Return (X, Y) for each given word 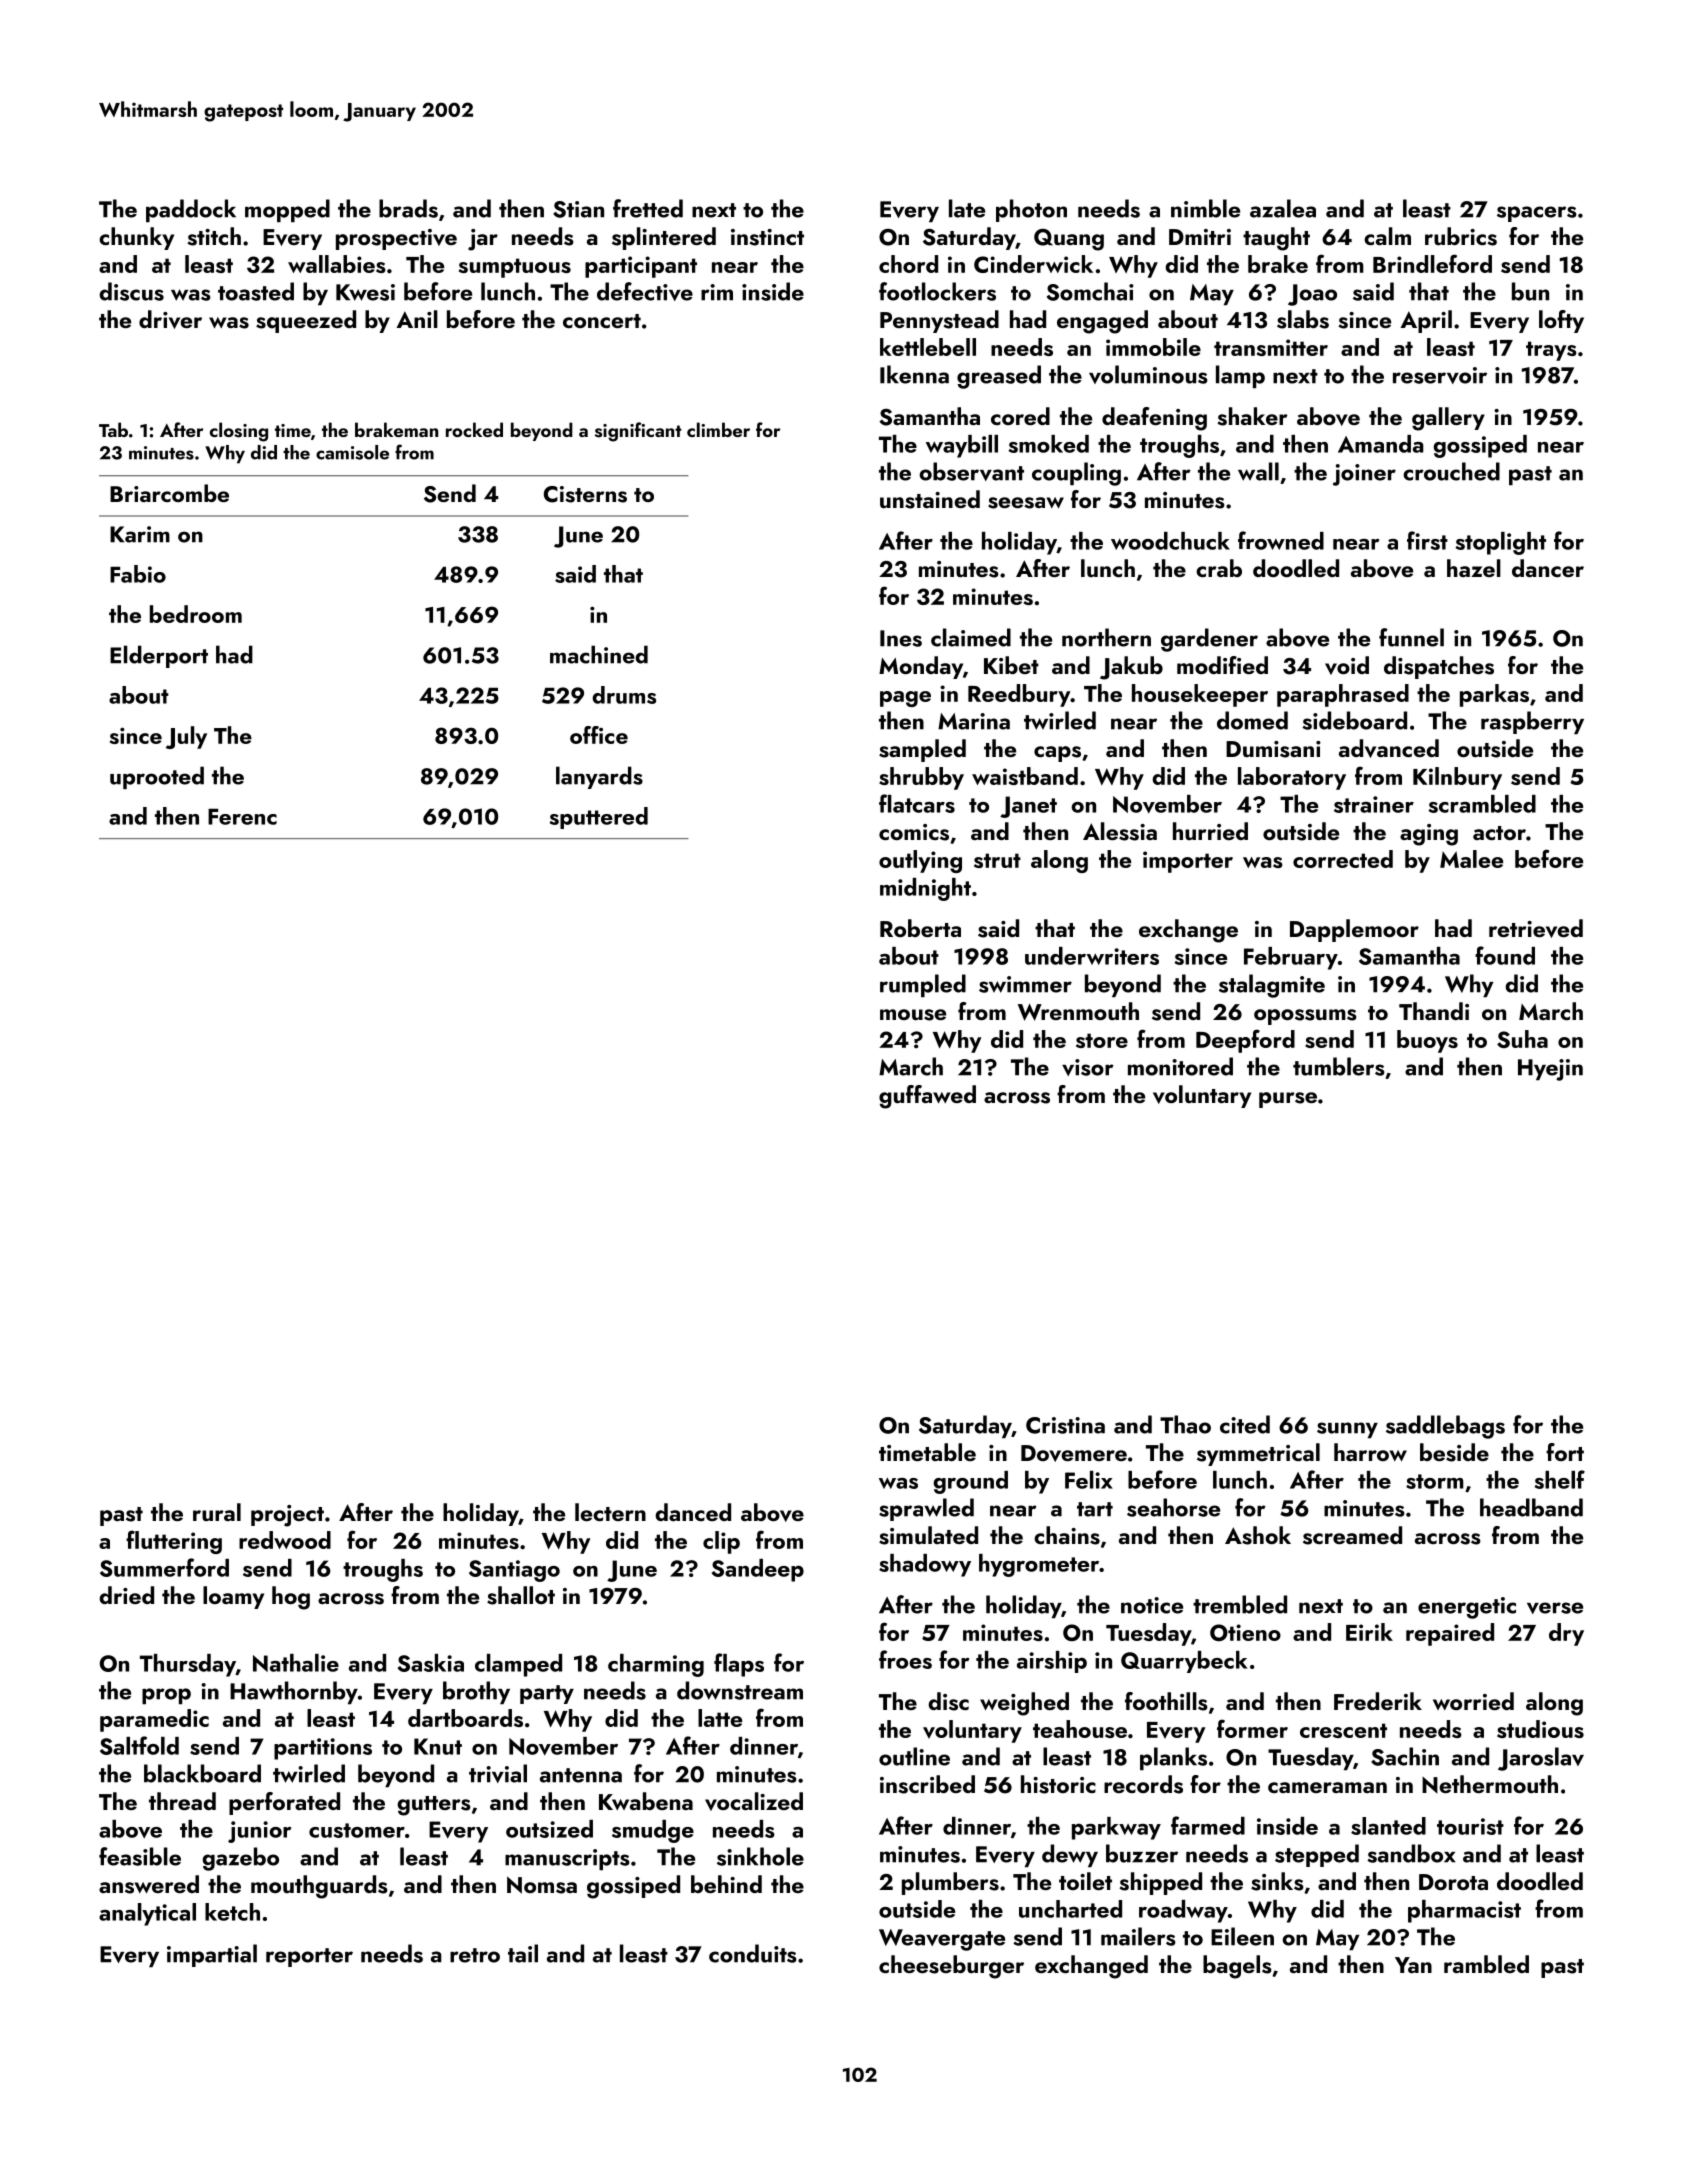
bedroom (196, 614)
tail (523, 1953)
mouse (913, 1015)
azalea (1283, 208)
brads (408, 208)
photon (1031, 210)
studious (1540, 1729)
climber (718, 429)
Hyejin (1550, 1070)
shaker (1252, 416)
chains (1067, 1535)
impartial (212, 1955)
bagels (1237, 1967)
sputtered (599, 818)
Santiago (514, 1571)
